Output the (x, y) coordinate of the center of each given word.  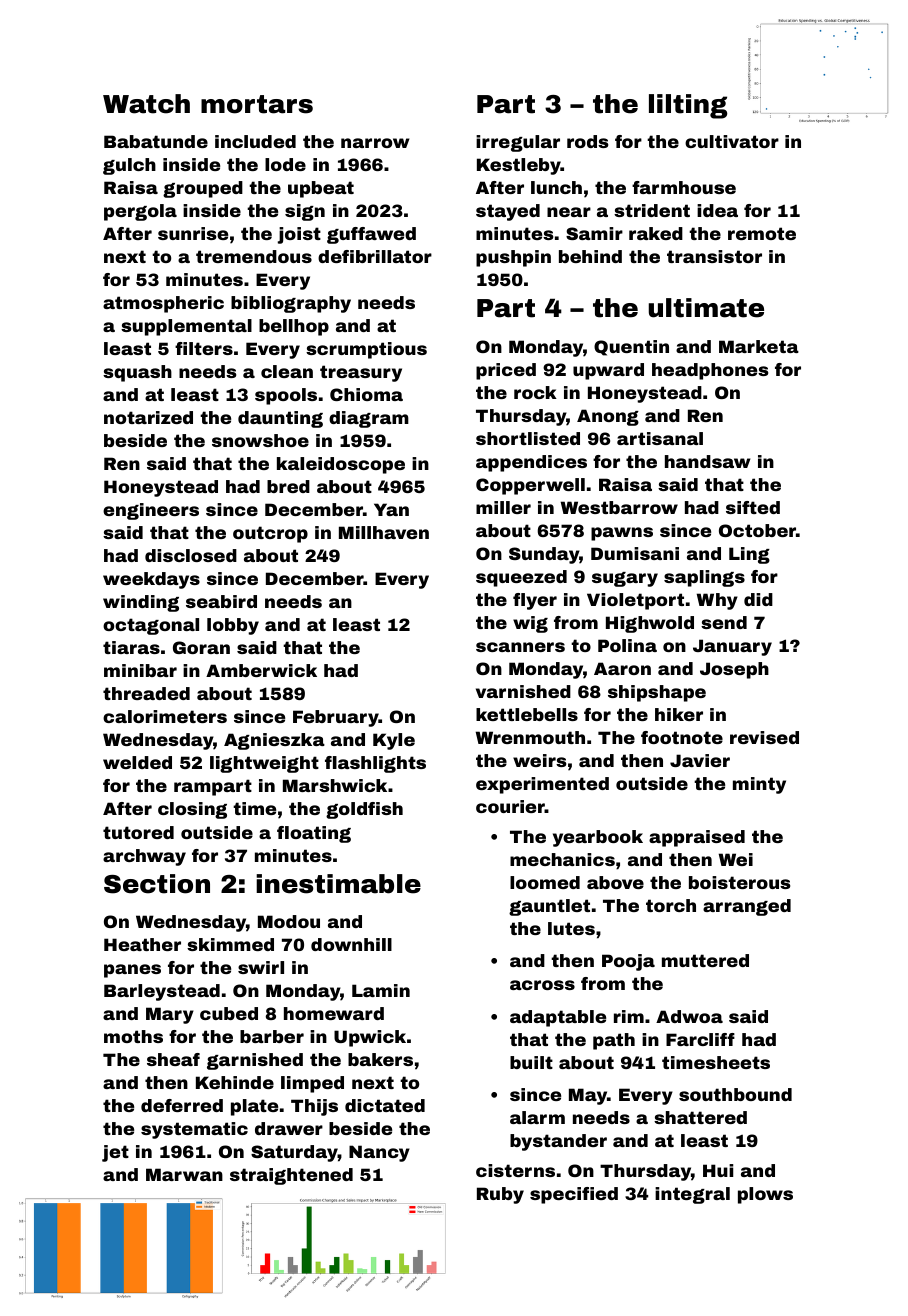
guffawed (371, 235)
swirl (261, 967)
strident (652, 210)
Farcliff (700, 1039)
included (255, 141)
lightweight (264, 764)
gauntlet (549, 907)
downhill (351, 944)
